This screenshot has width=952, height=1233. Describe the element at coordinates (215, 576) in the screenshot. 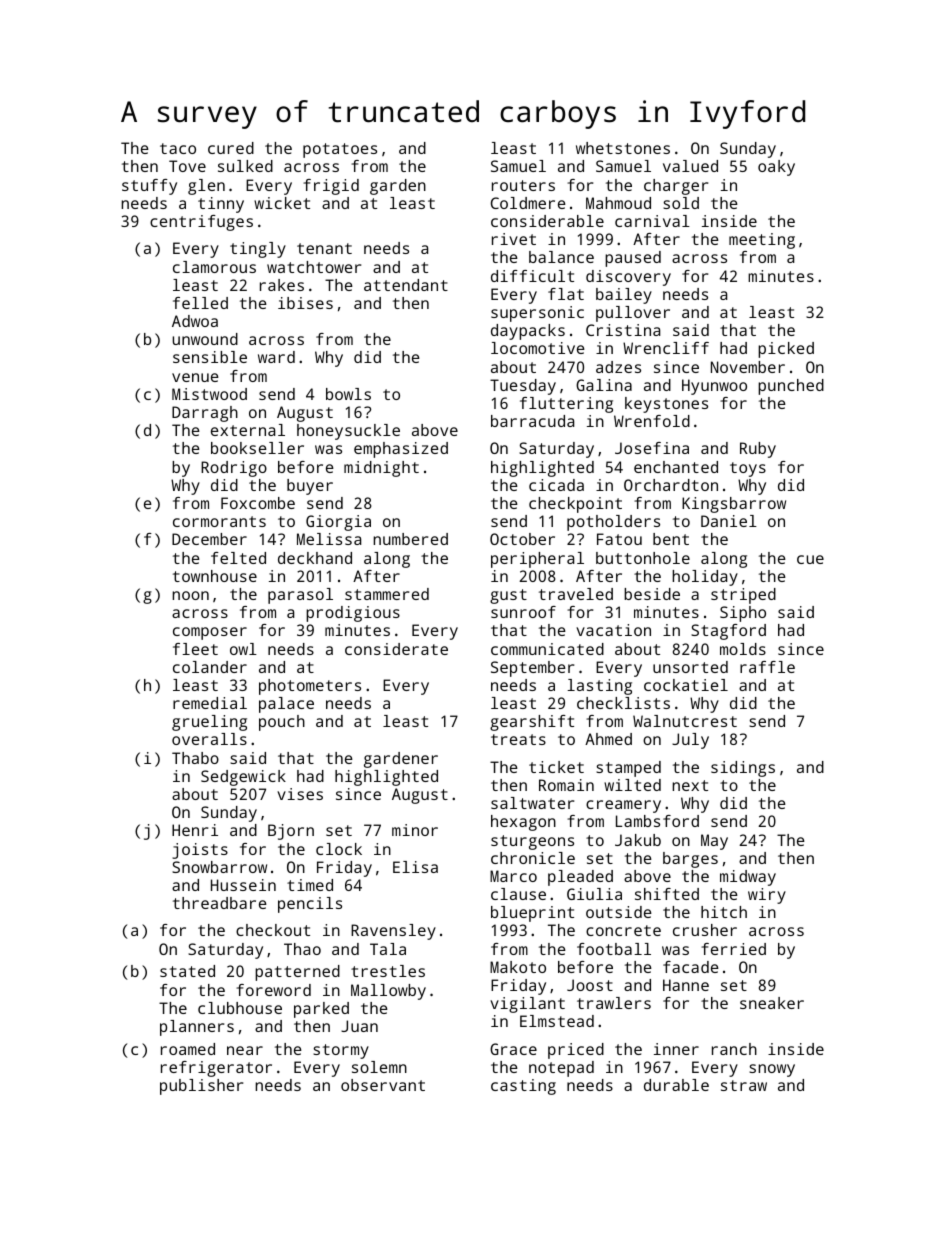

I see `townhouse` at that location.
